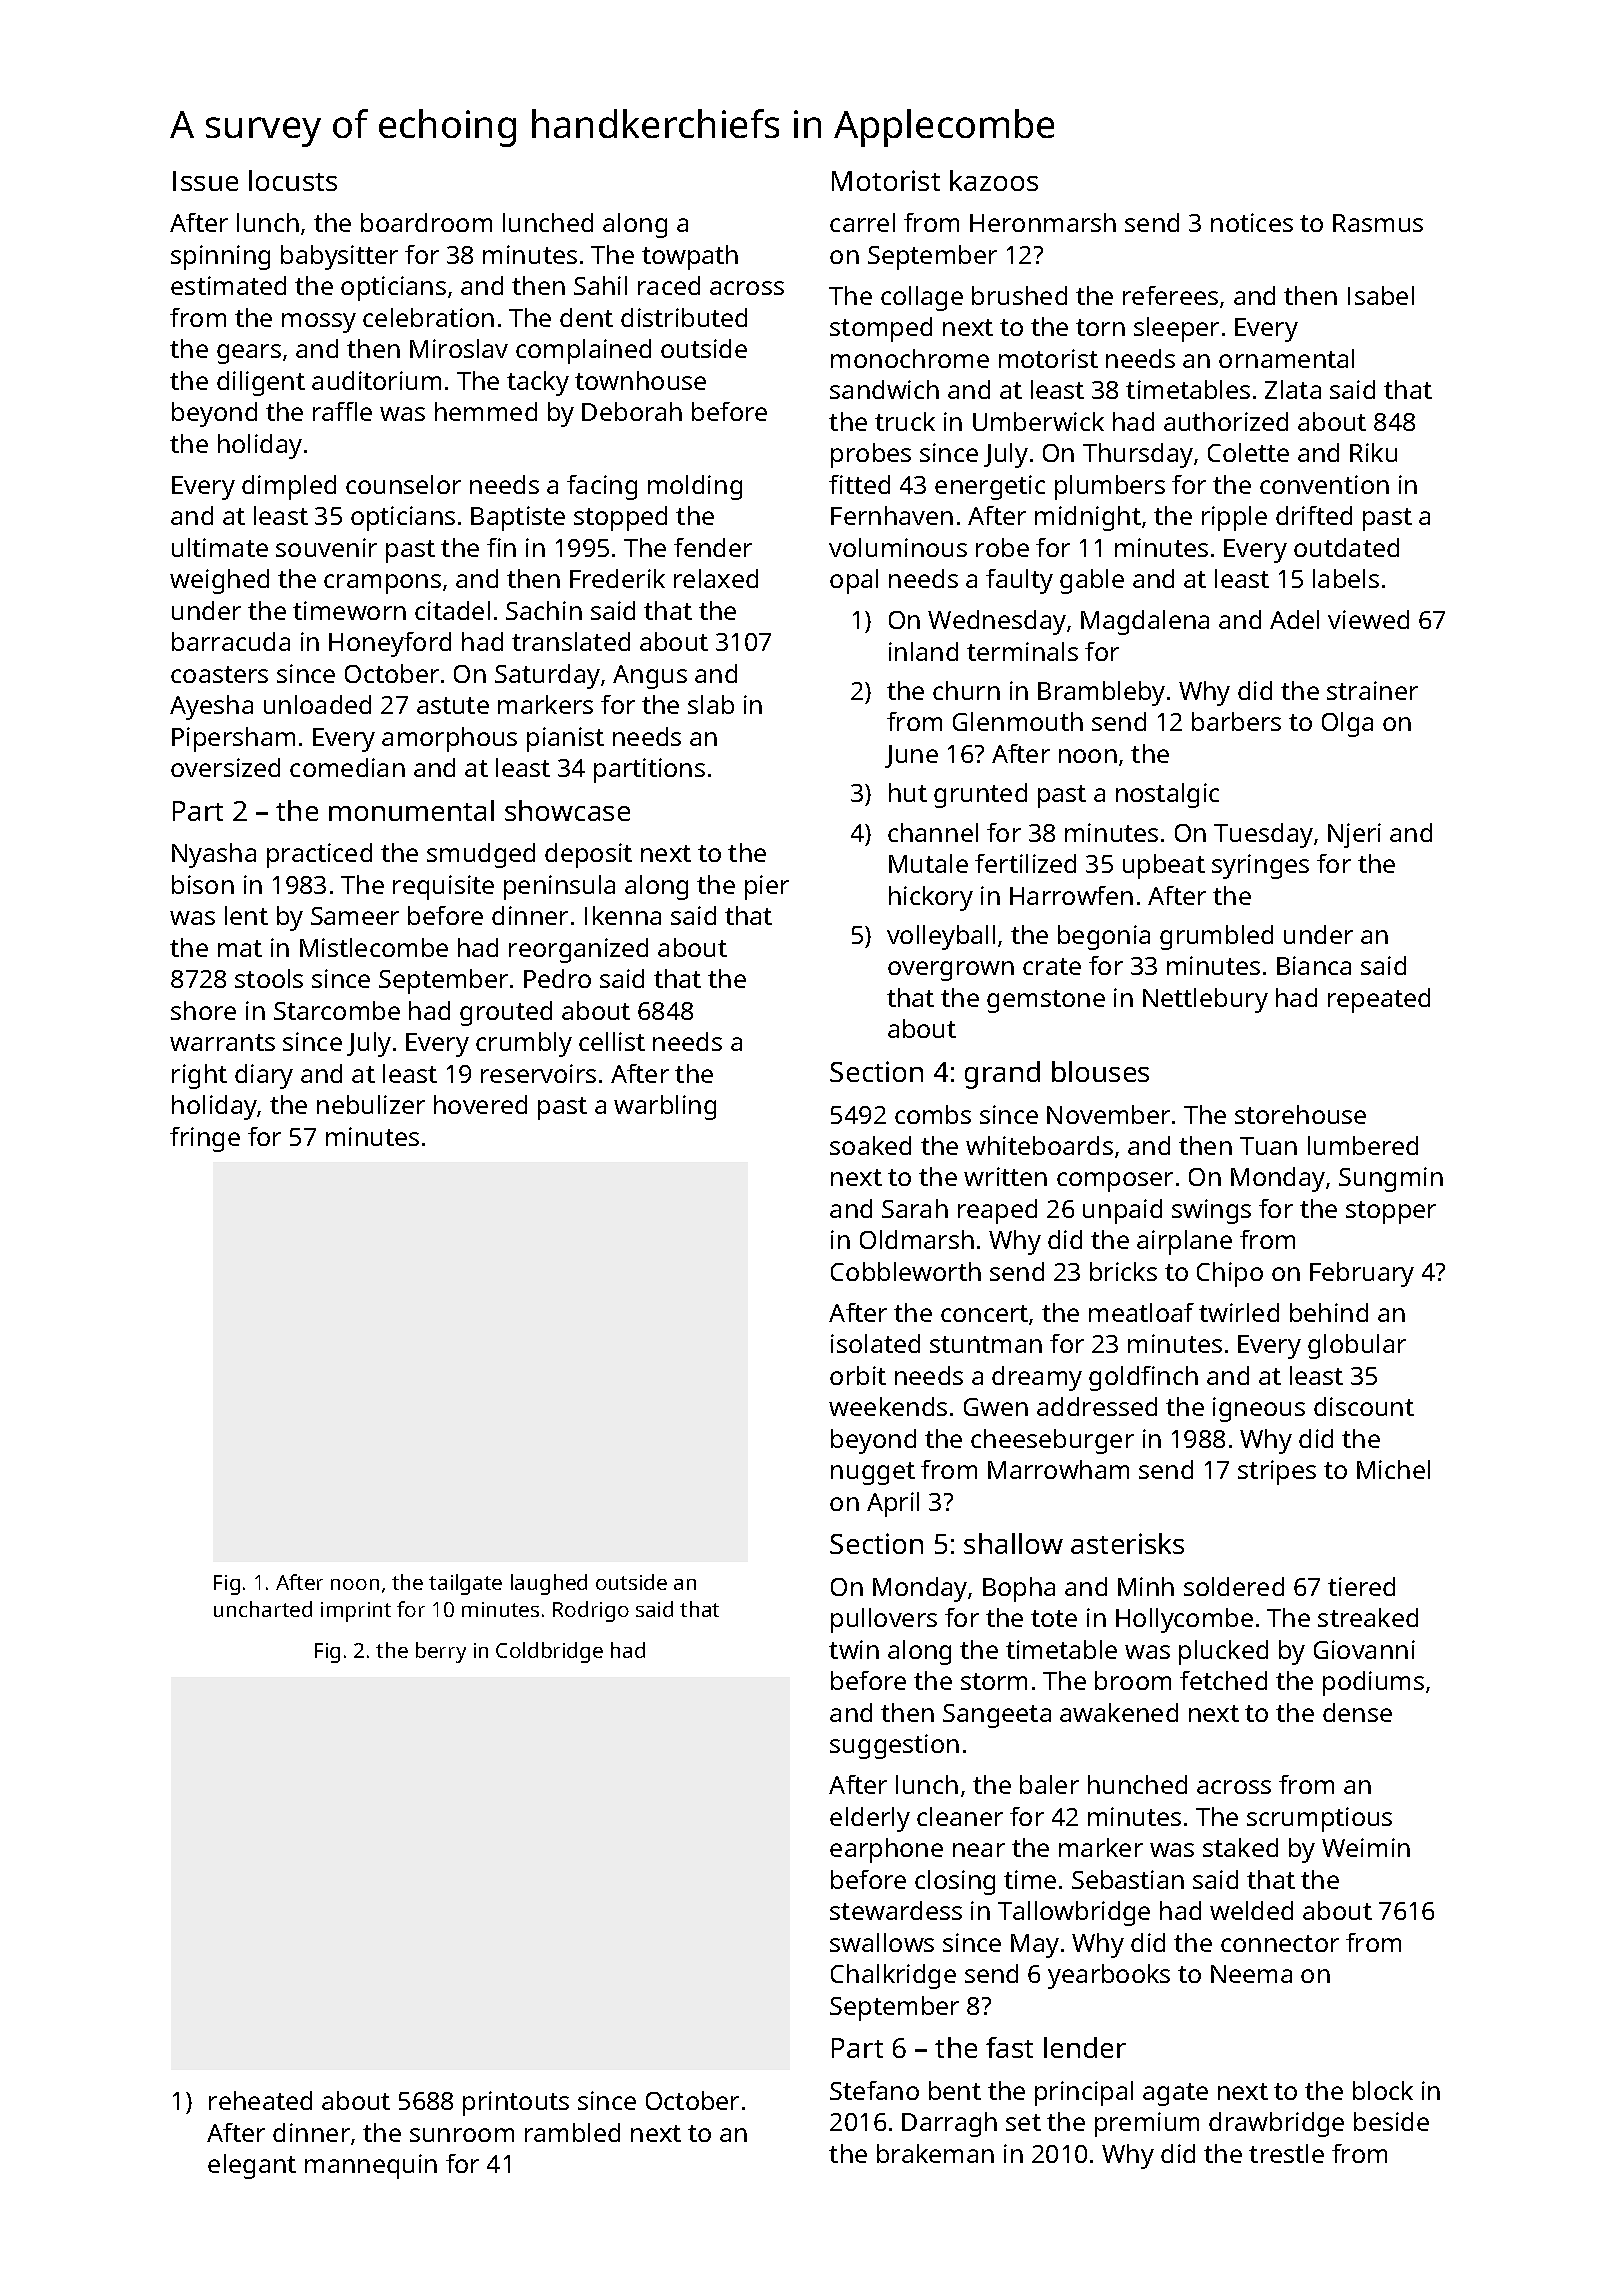  What do you see at coordinates (955, 2090) in the page?
I see `bent` at bounding box center [955, 2090].
